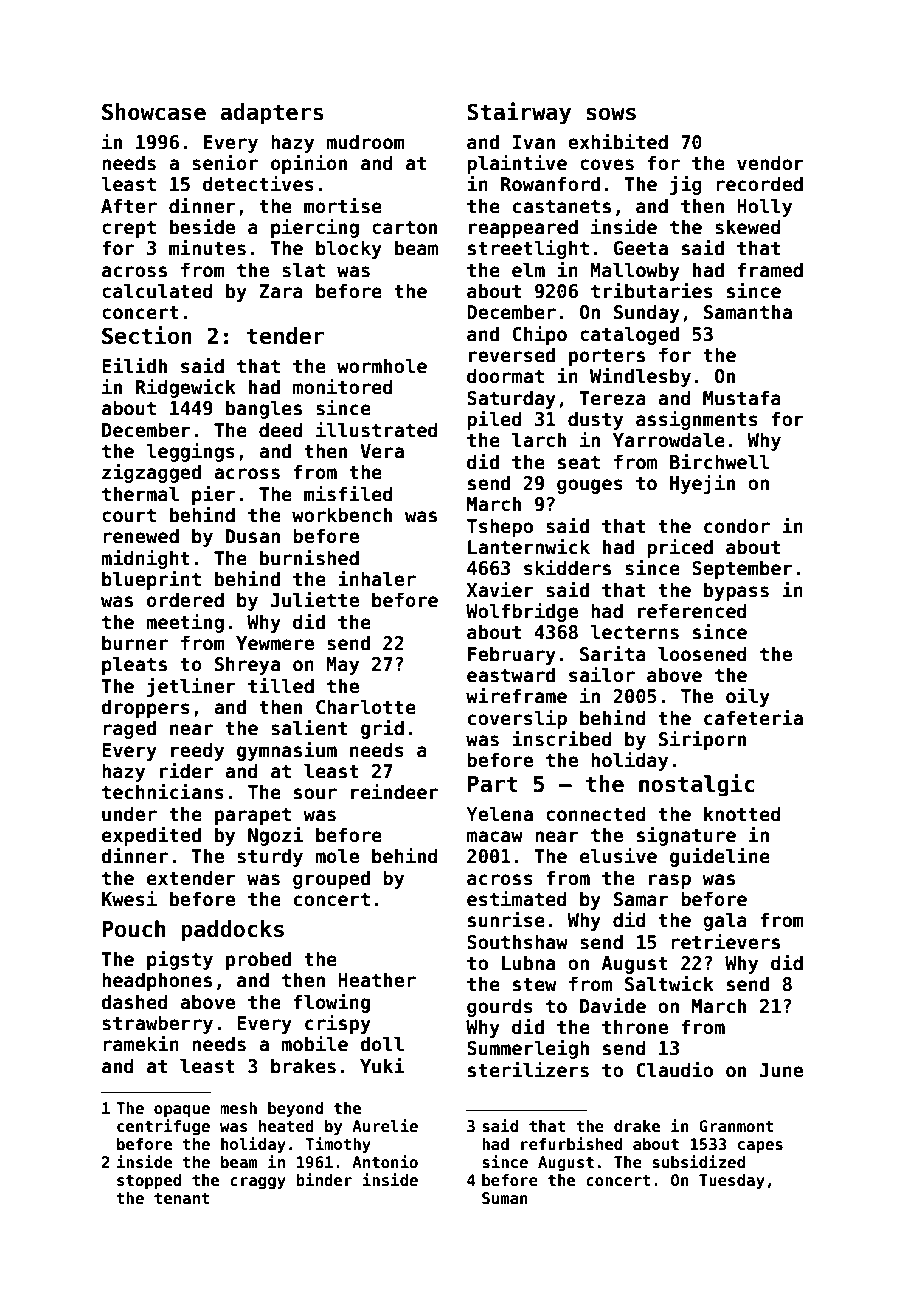  What do you see at coordinates (770, 163) in the screenshot?
I see `vendor` at bounding box center [770, 163].
